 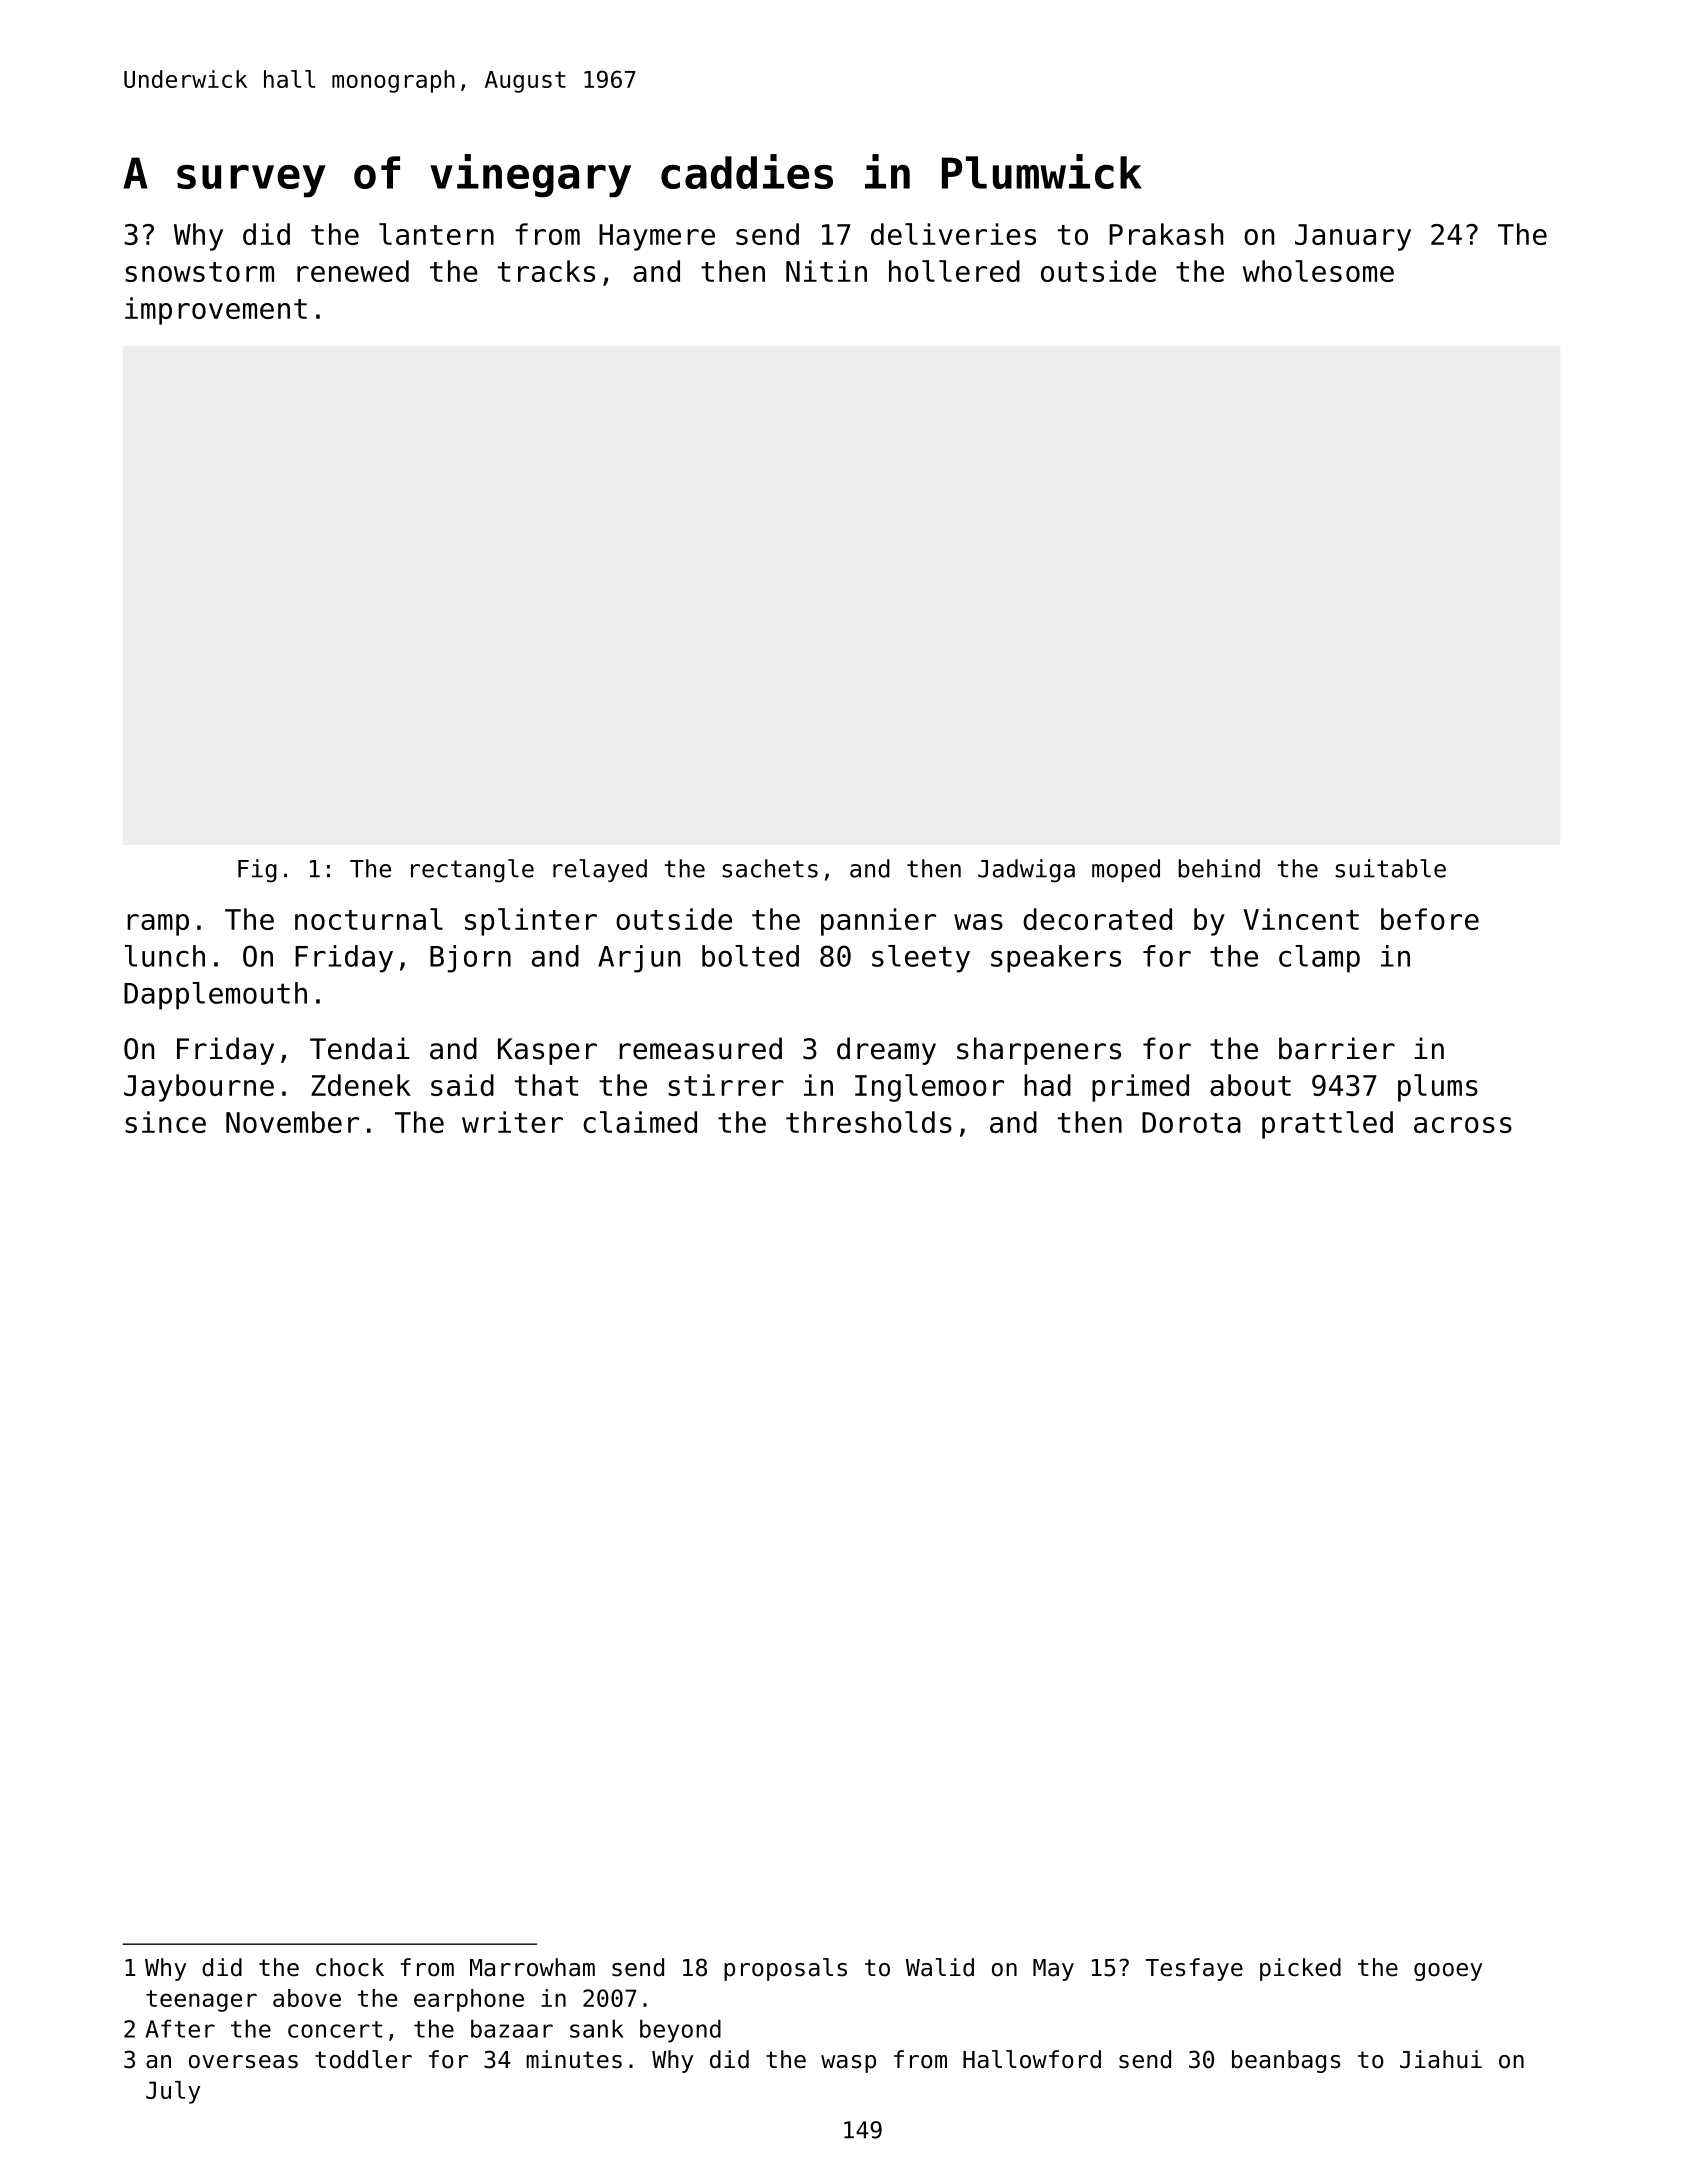 What do you see at coordinates (436, 234) in the document?
I see `lantern` at bounding box center [436, 234].
